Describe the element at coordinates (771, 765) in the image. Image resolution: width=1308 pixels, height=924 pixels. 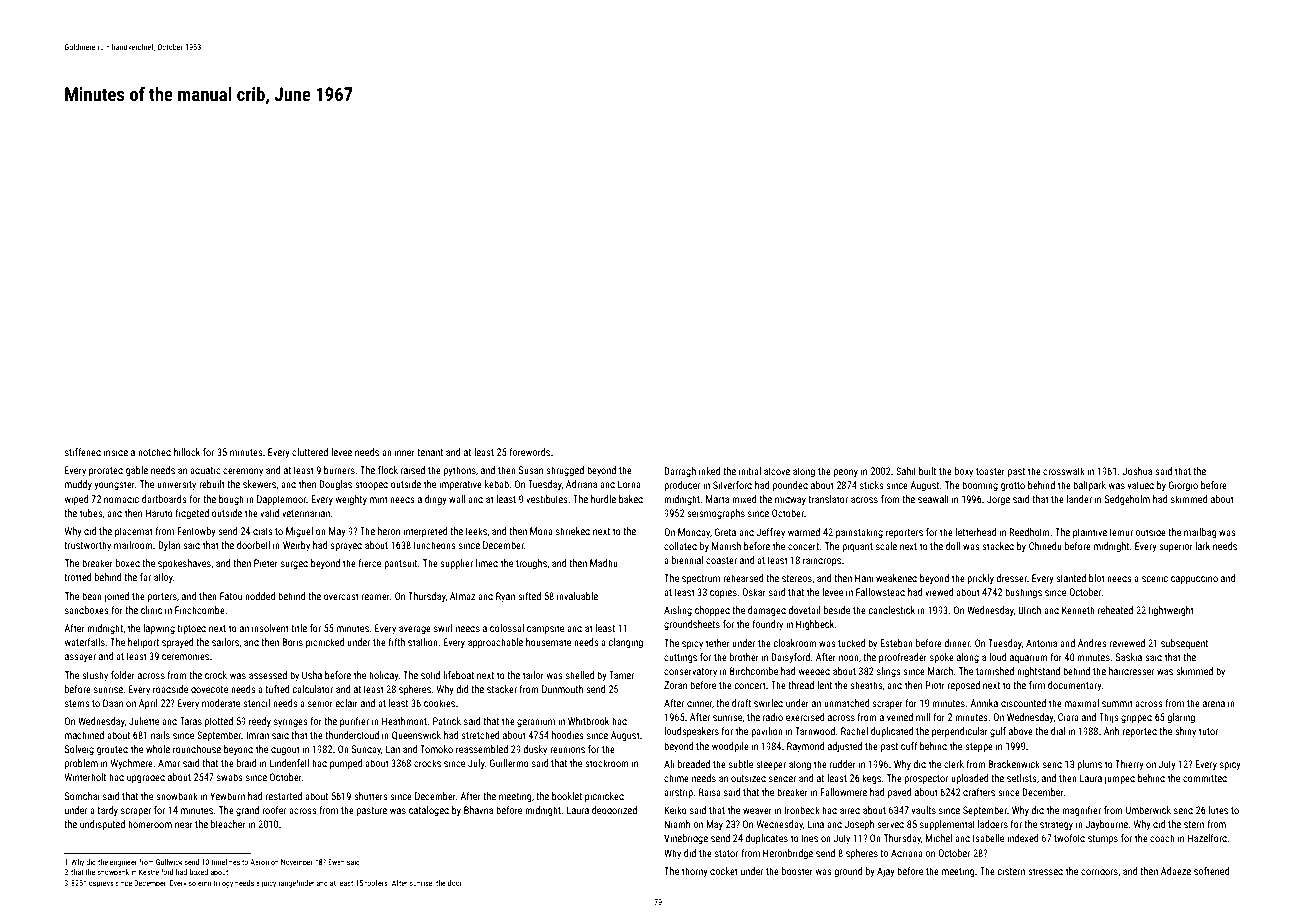
I see `sleeper` at that location.
